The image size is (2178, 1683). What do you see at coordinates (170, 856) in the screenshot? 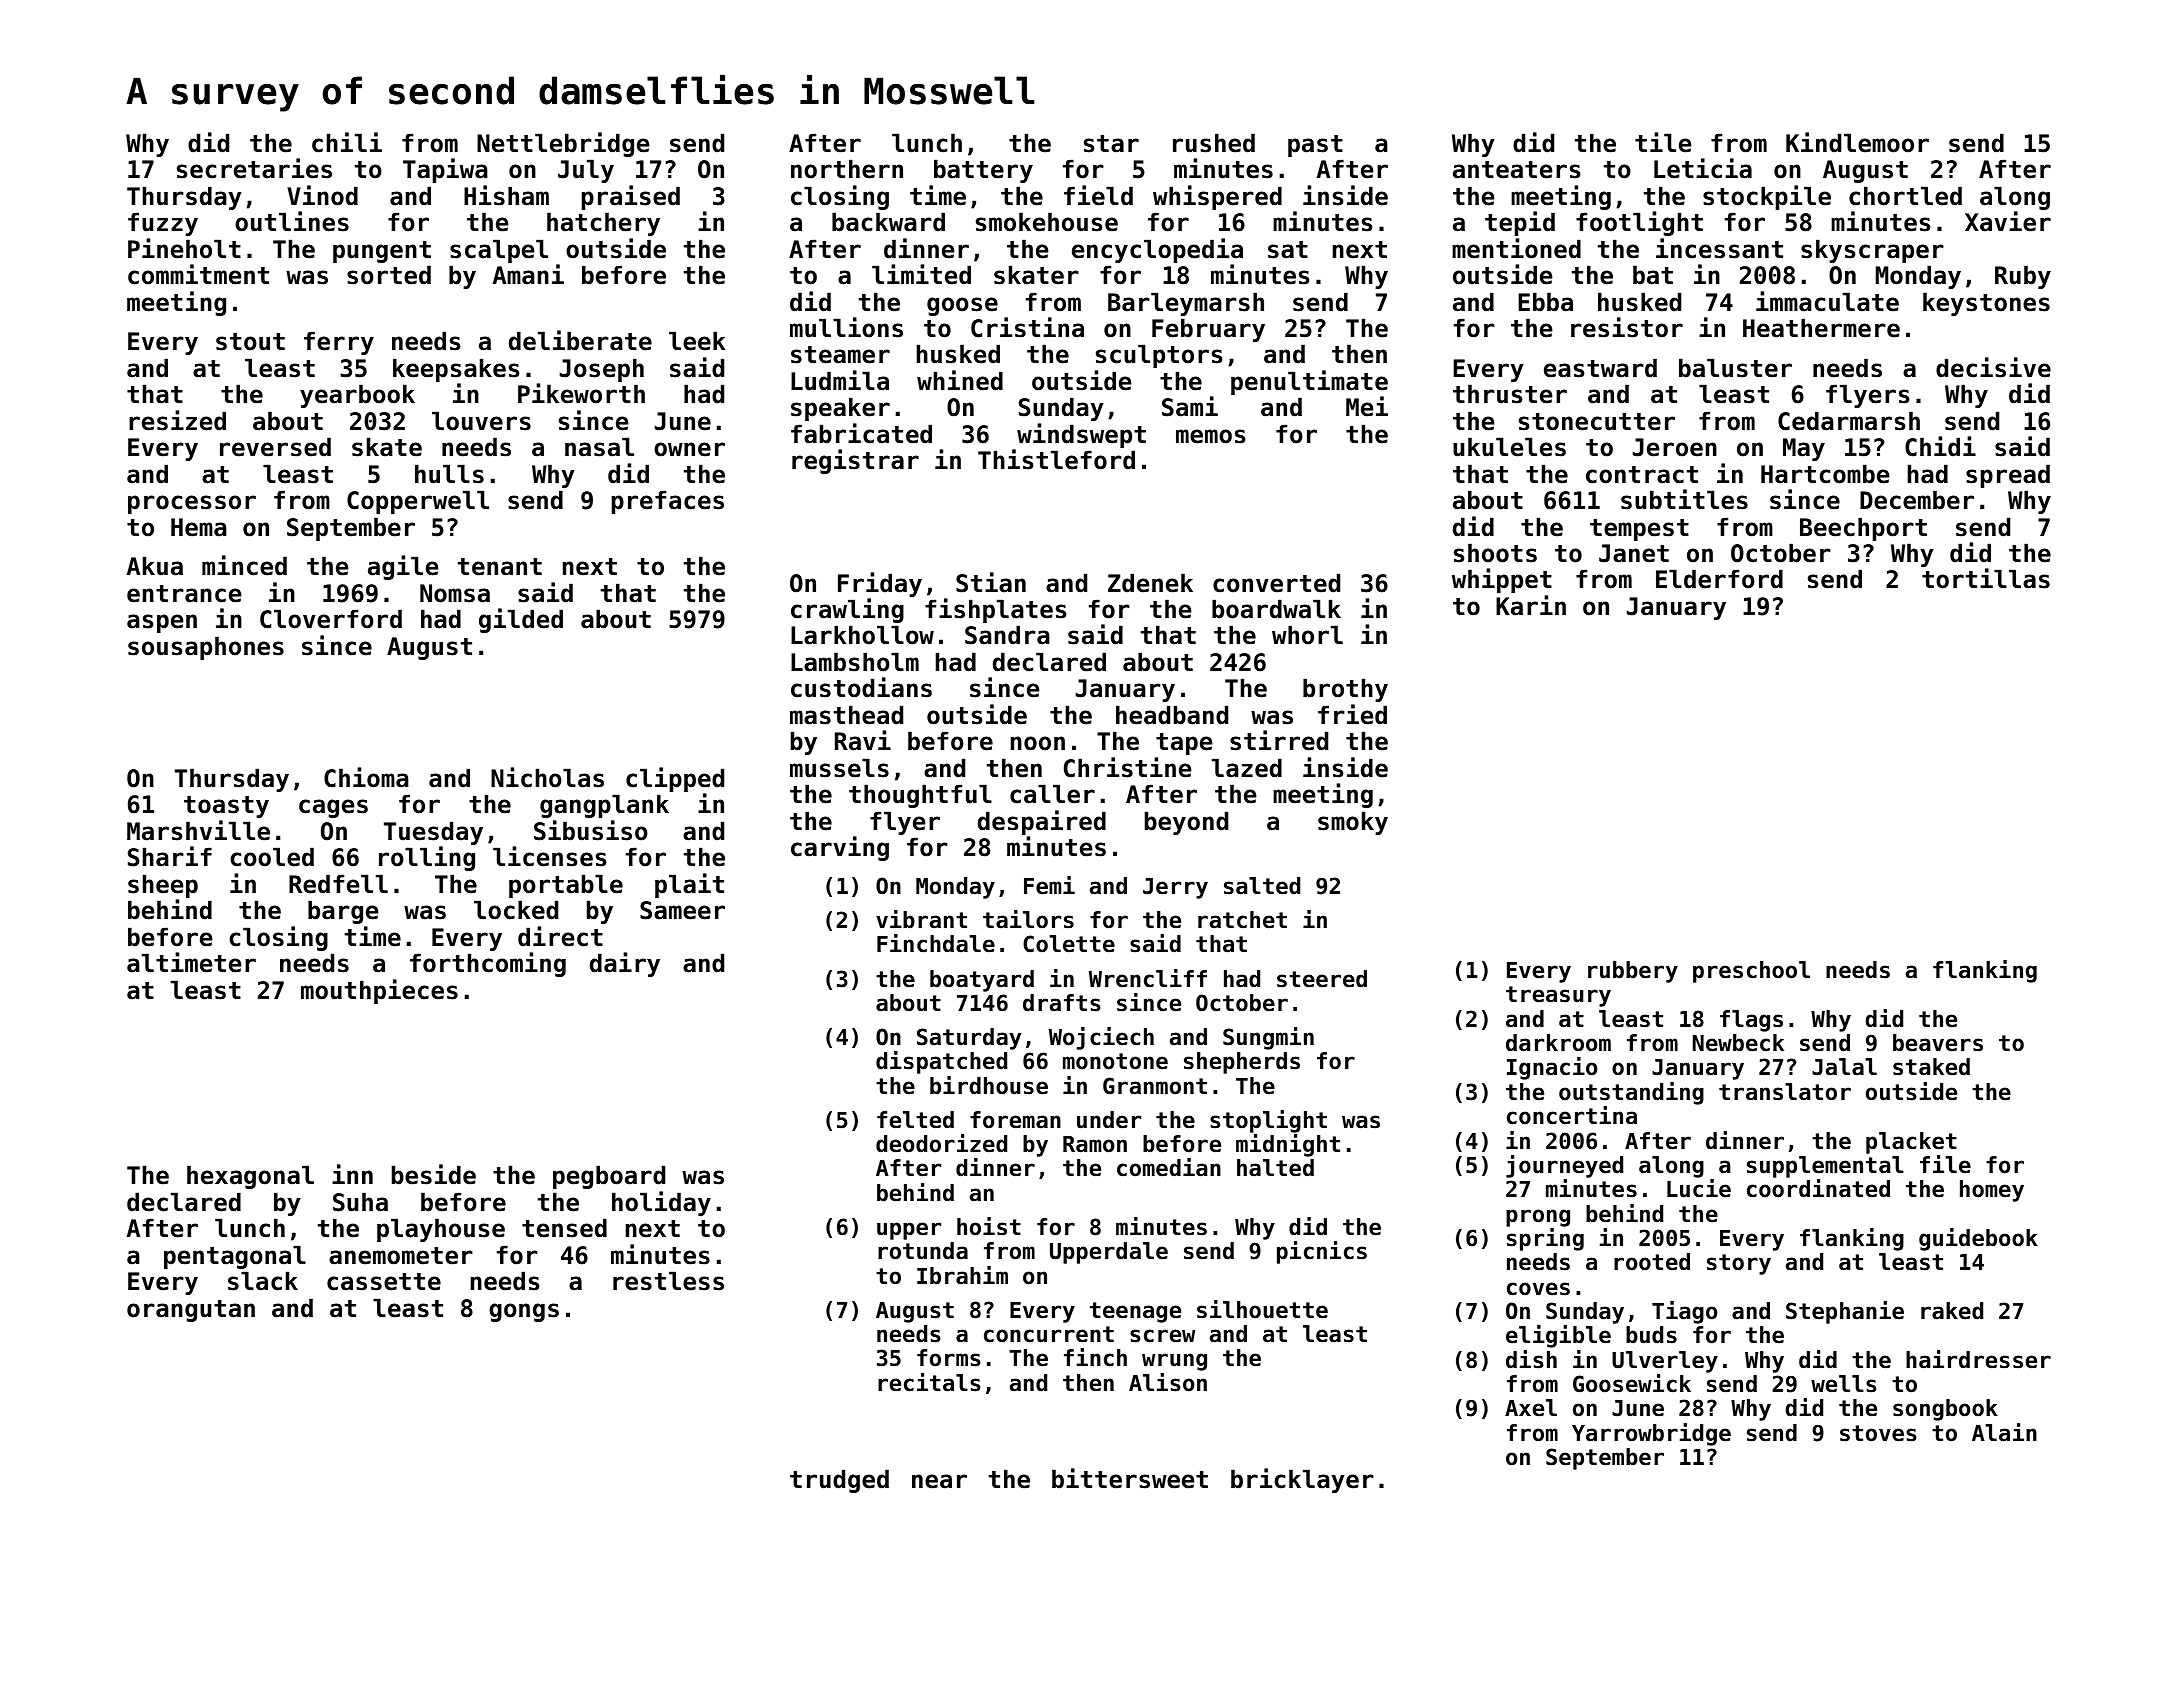
I see `Sharif` at bounding box center [170, 856].
